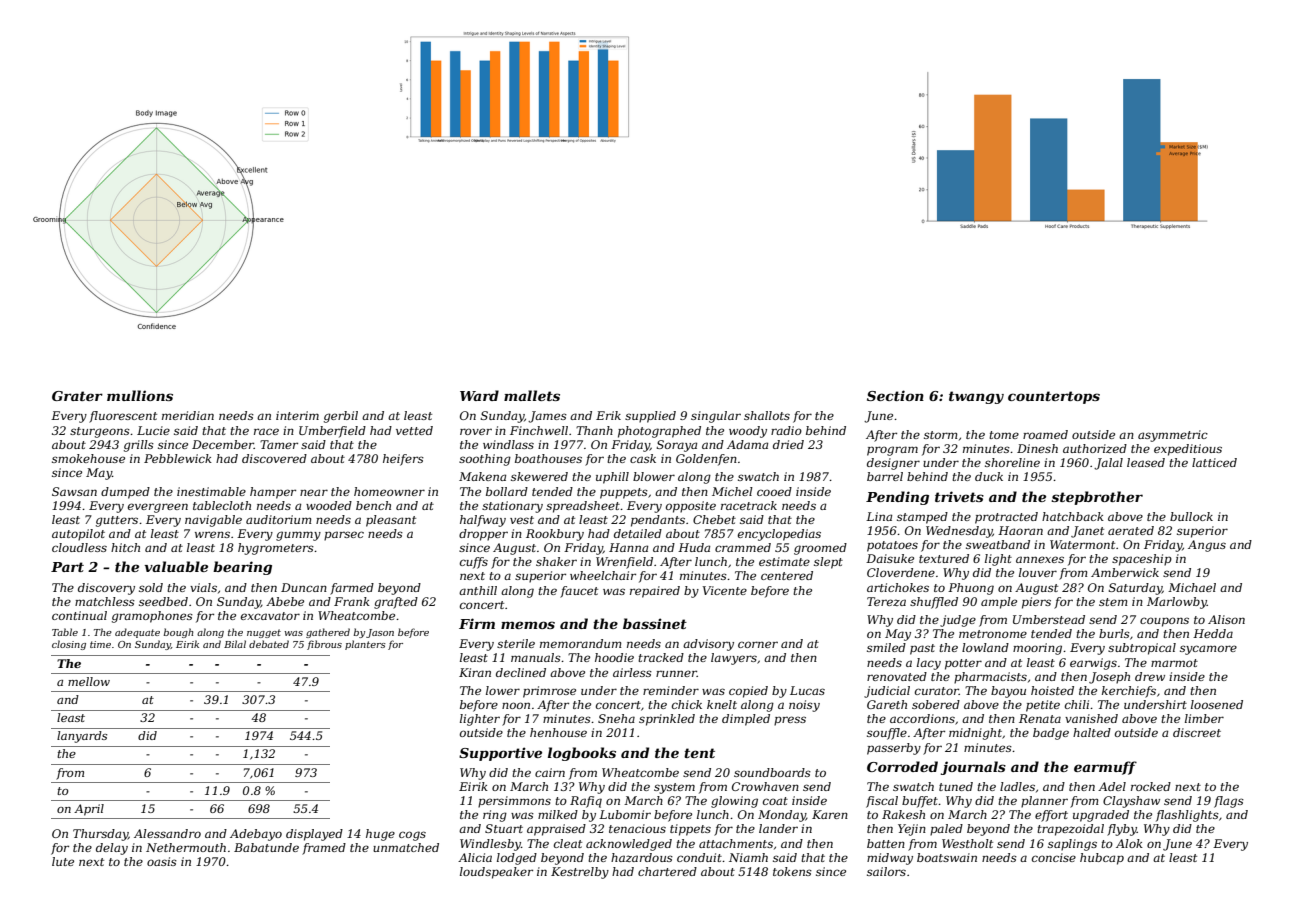 The width and height of the image is (1308, 924). Describe the element at coordinates (1208, 650) in the image. I see `sycamore` at that location.
